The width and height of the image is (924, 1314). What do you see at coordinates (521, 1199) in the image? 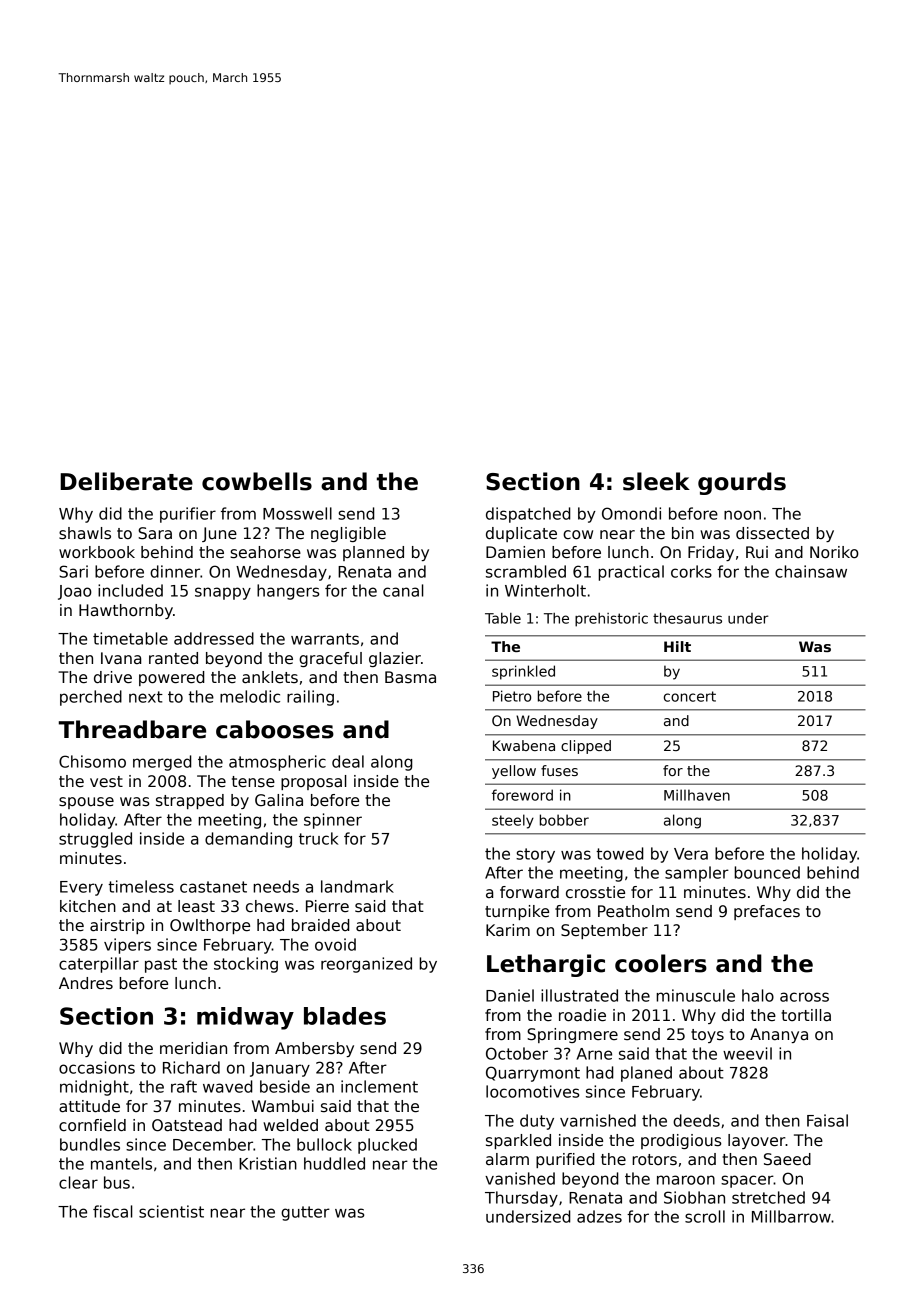
I see `Thursday` at bounding box center [521, 1199].
